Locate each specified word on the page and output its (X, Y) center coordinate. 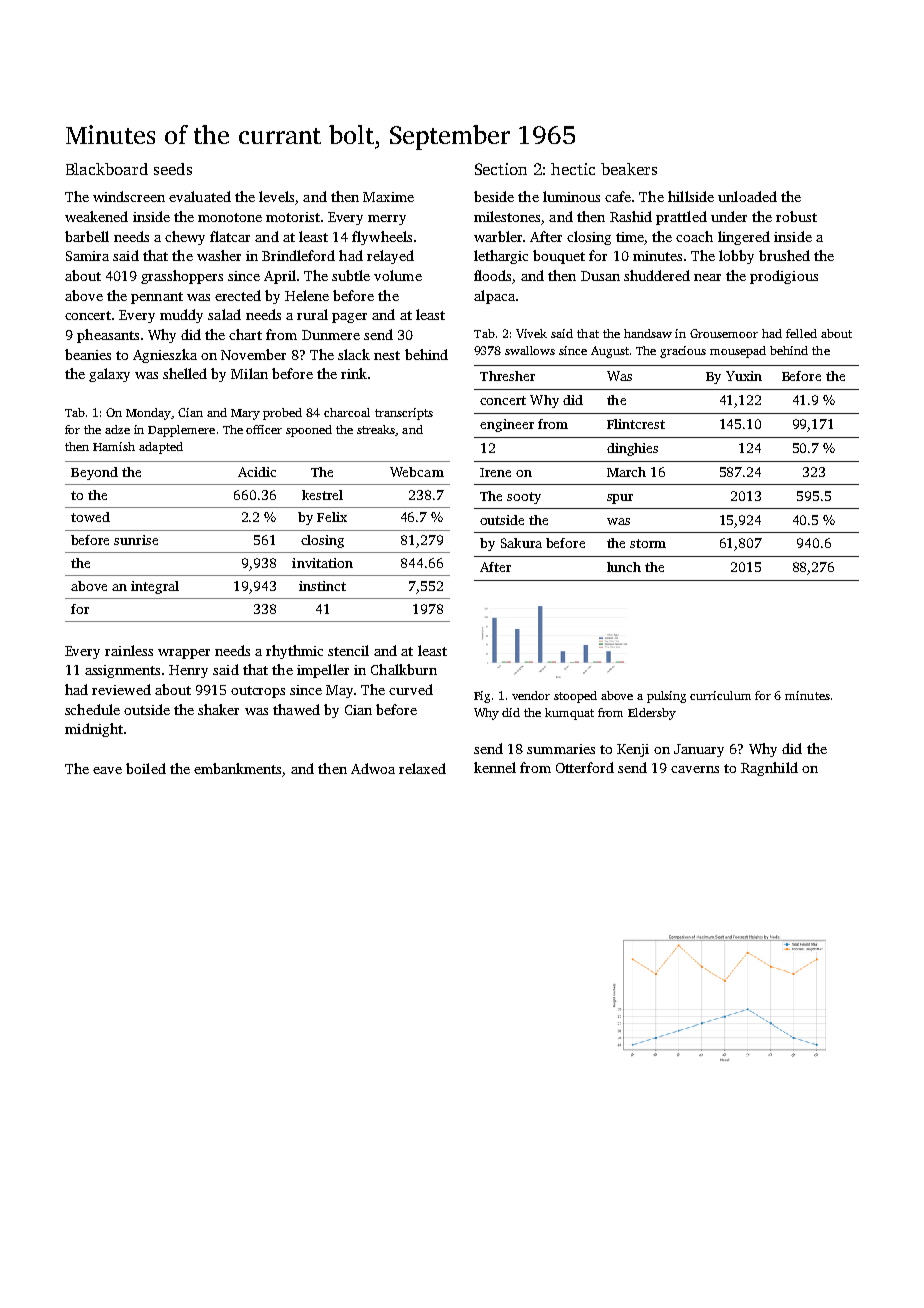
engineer (507, 425)
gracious (683, 352)
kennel (495, 767)
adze (117, 429)
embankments (237, 768)
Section (501, 169)
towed (90, 517)
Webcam (417, 472)
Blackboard (107, 169)
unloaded (747, 196)
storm (648, 543)
